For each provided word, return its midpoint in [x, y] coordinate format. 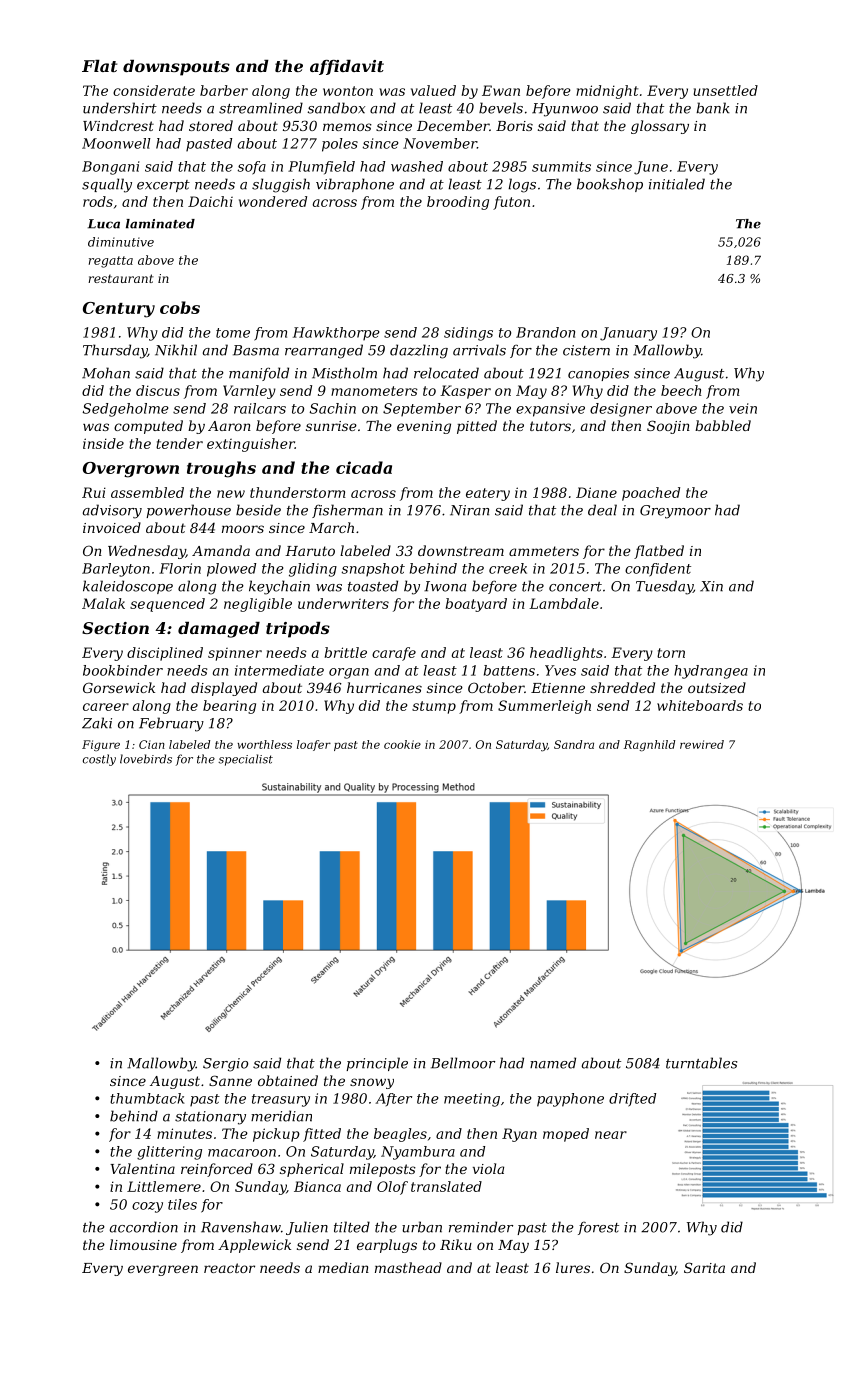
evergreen [163, 1270]
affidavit [347, 67]
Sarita [704, 1267]
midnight [607, 92]
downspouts [176, 68]
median [343, 1267]
